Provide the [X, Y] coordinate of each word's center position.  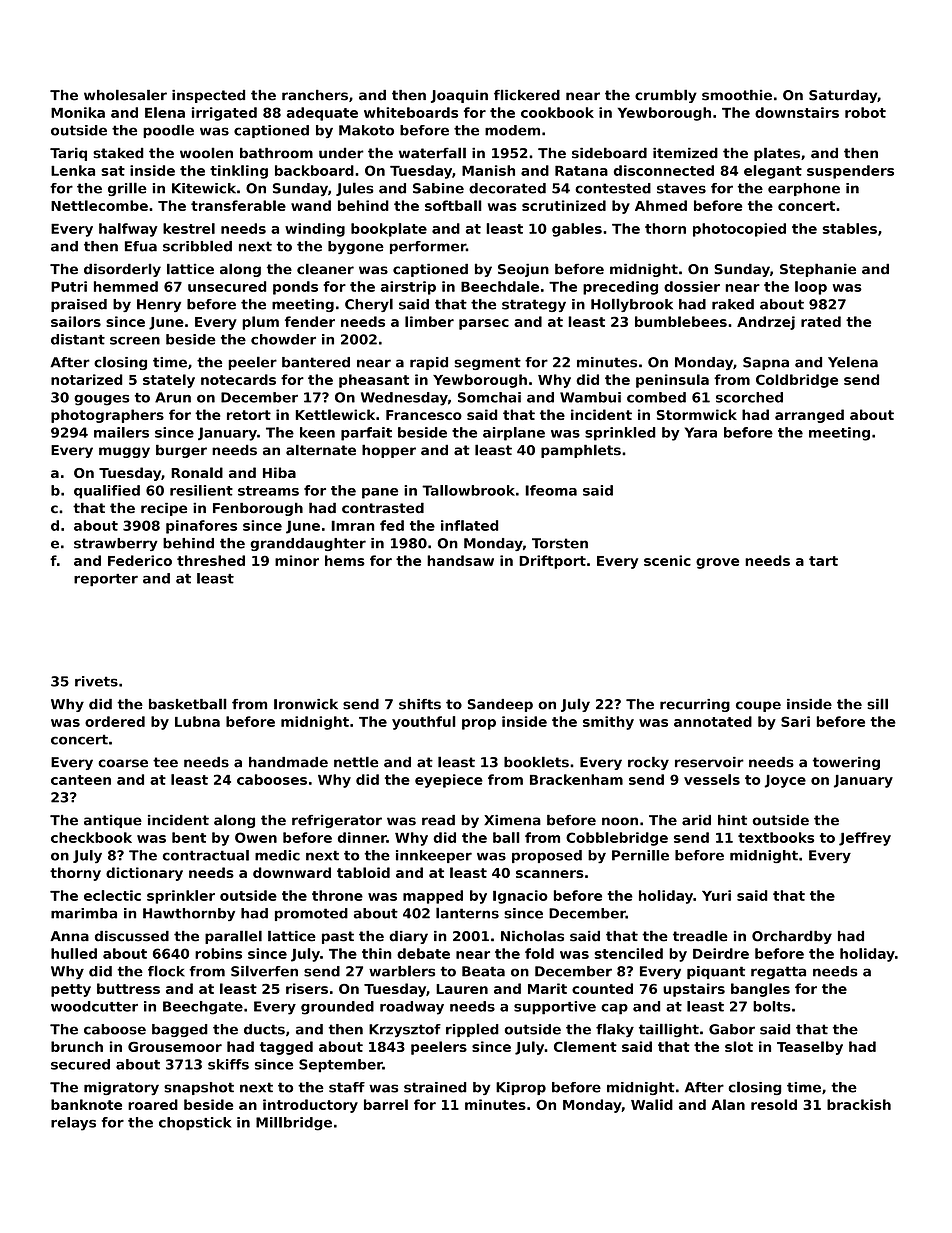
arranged [809, 416]
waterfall [432, 153]
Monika [78, 112]
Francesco [424, 415]
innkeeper [434, 856]
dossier [692, 286]
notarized [87, 379]
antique [113, 821]
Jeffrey [865, 839]
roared [153, 1104]
